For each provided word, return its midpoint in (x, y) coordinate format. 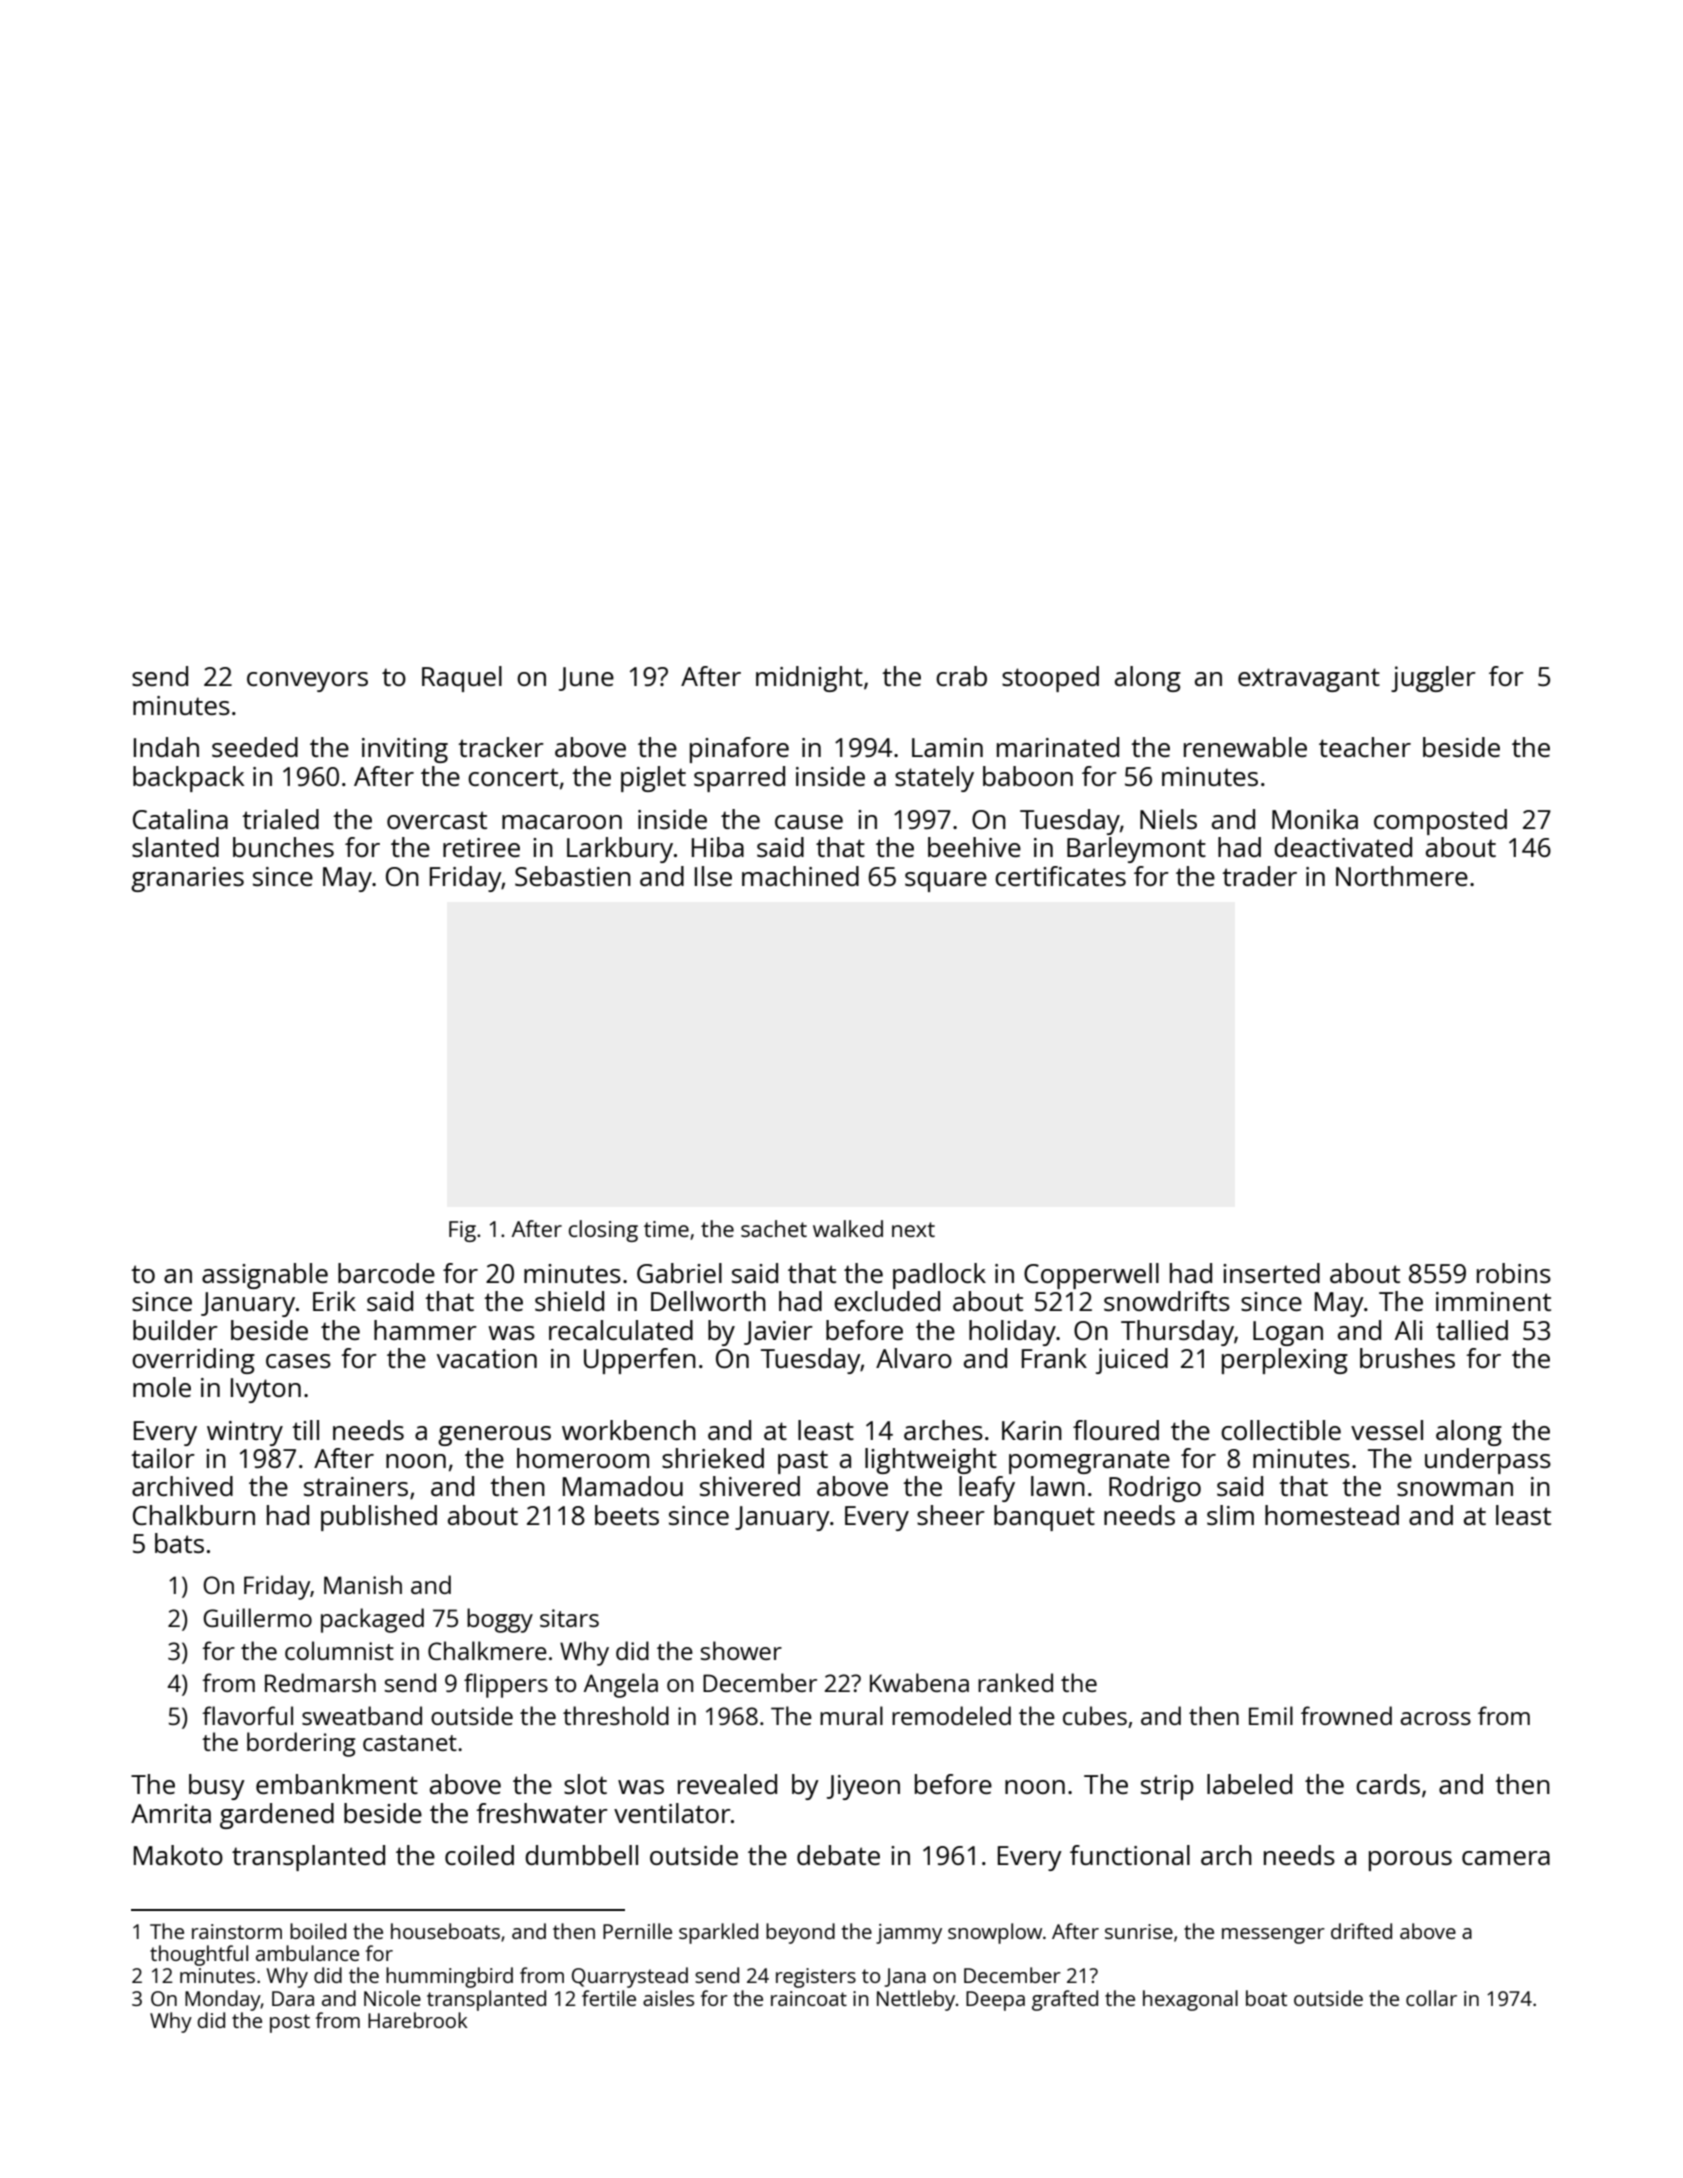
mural (851, 1715)
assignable (265, 1276)
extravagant (1309, 680)
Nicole (392, 1998)
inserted (1271, 1273)
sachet (774, 1228)
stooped (1050, 679)
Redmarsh (320, 1682)
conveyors (307, 682)
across (1435, 1718)
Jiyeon (863, 1787)
